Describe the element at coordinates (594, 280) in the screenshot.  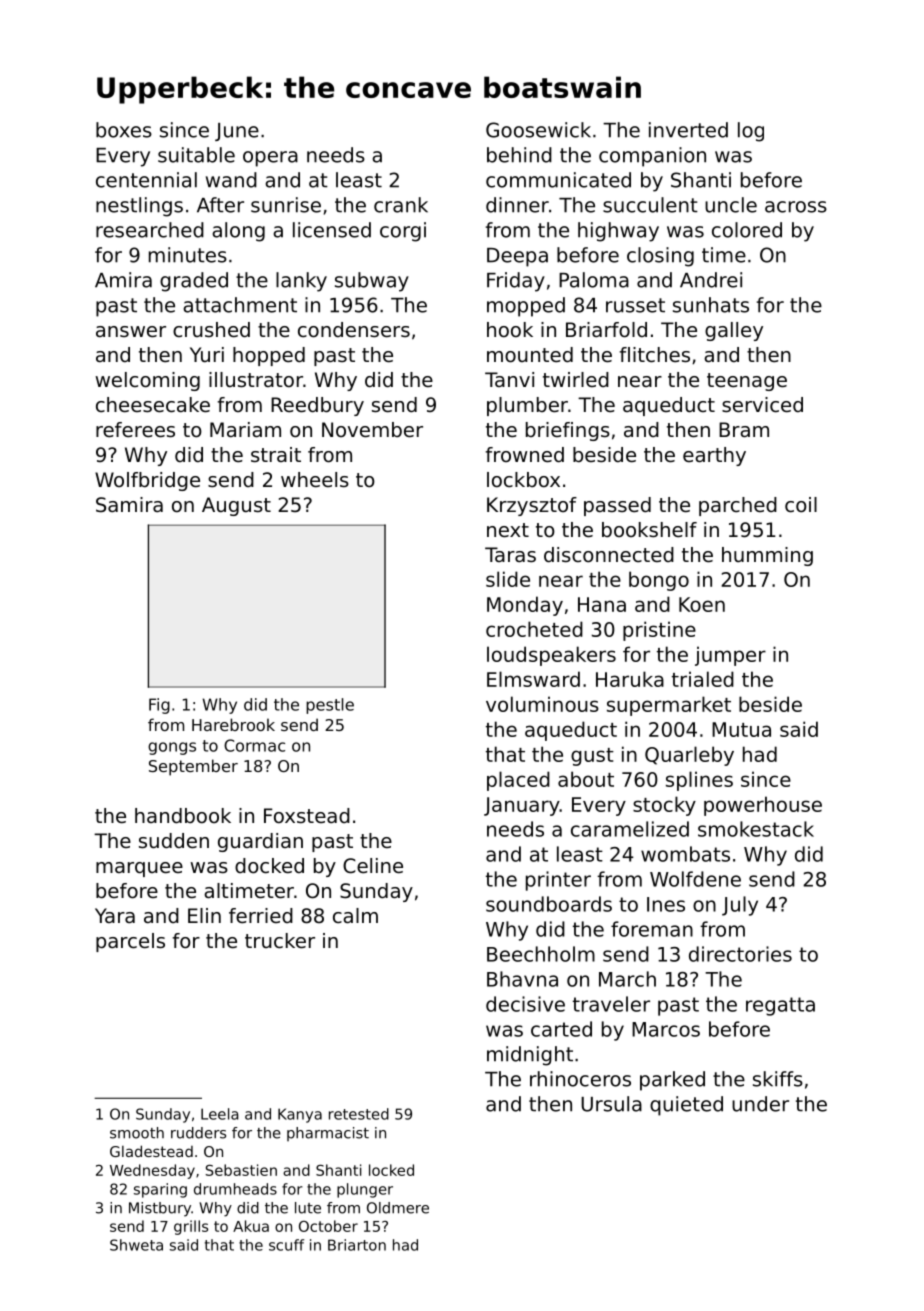
I see `Paloma` at that location.
